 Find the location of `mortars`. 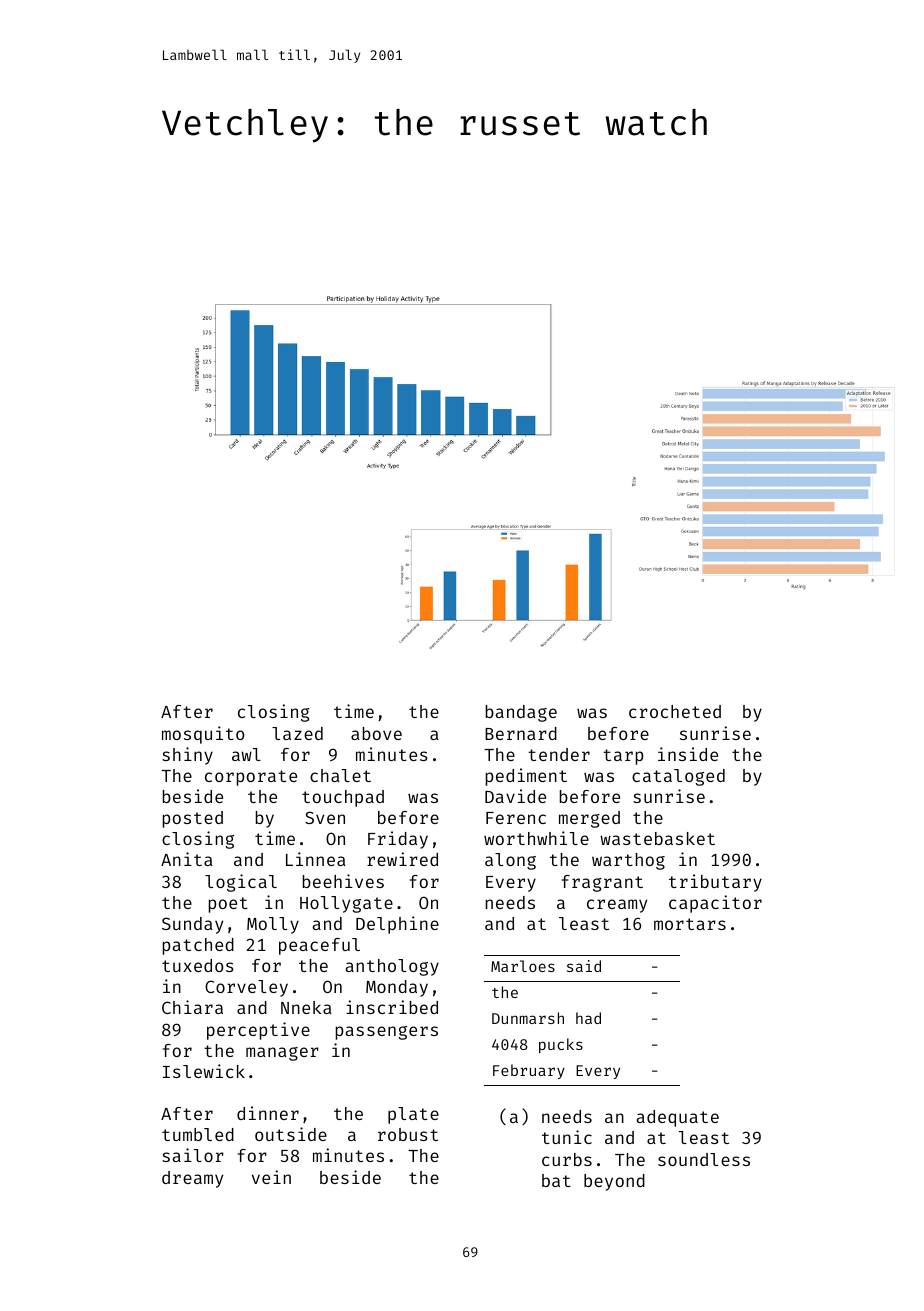

mortars is located at coordinates (690, 924).
